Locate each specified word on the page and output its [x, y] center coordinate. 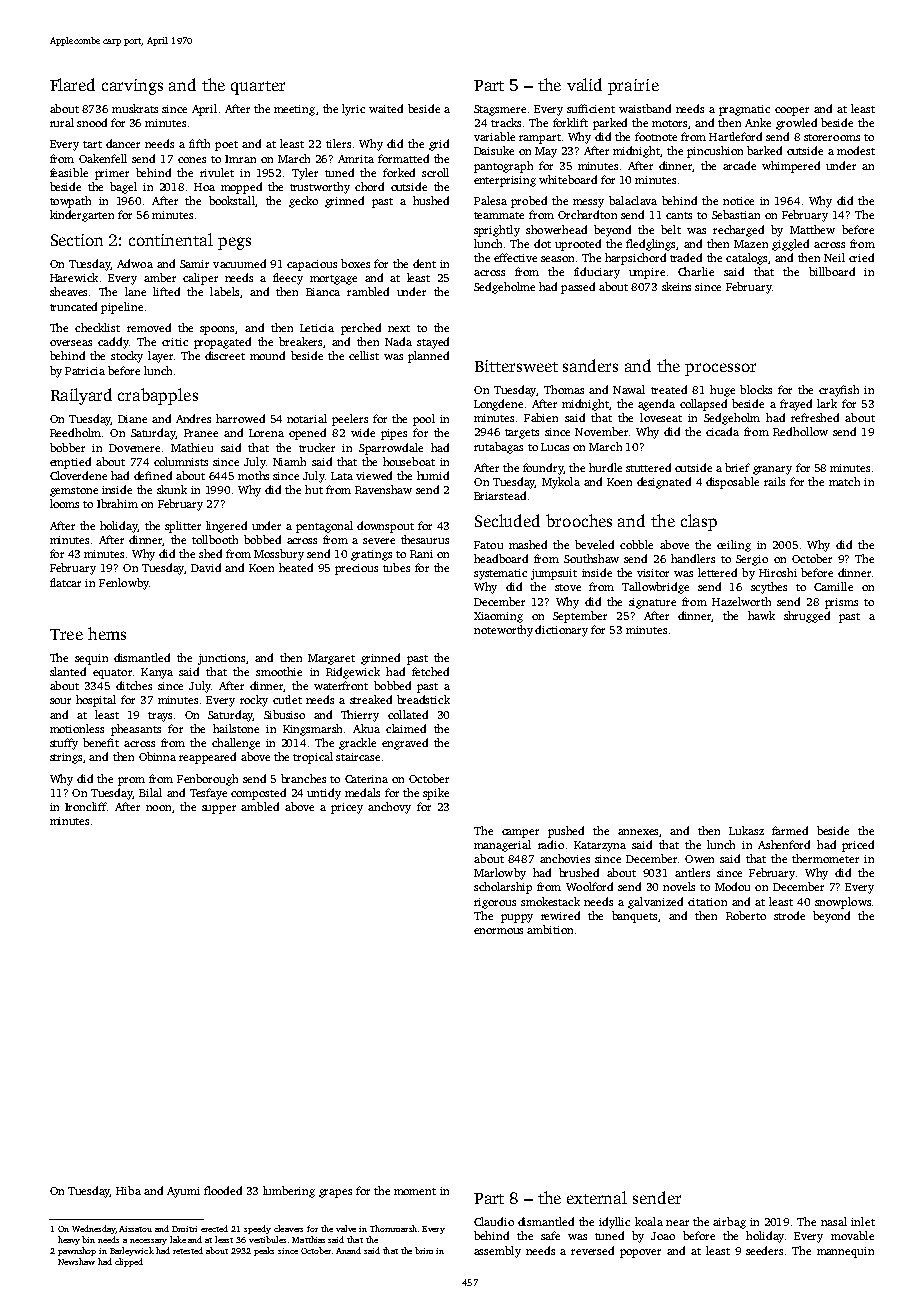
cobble [636, 544]
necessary [148, 1242]
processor [720, 369]
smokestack [550, 901]
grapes [335, 1193]
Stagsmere [500, 110]
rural [62, 122]
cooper [792, 111]
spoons [217, 330]
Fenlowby [124, 584]
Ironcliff [86, 806]
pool [424, 420]
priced [858, 846]
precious [356, 569]
